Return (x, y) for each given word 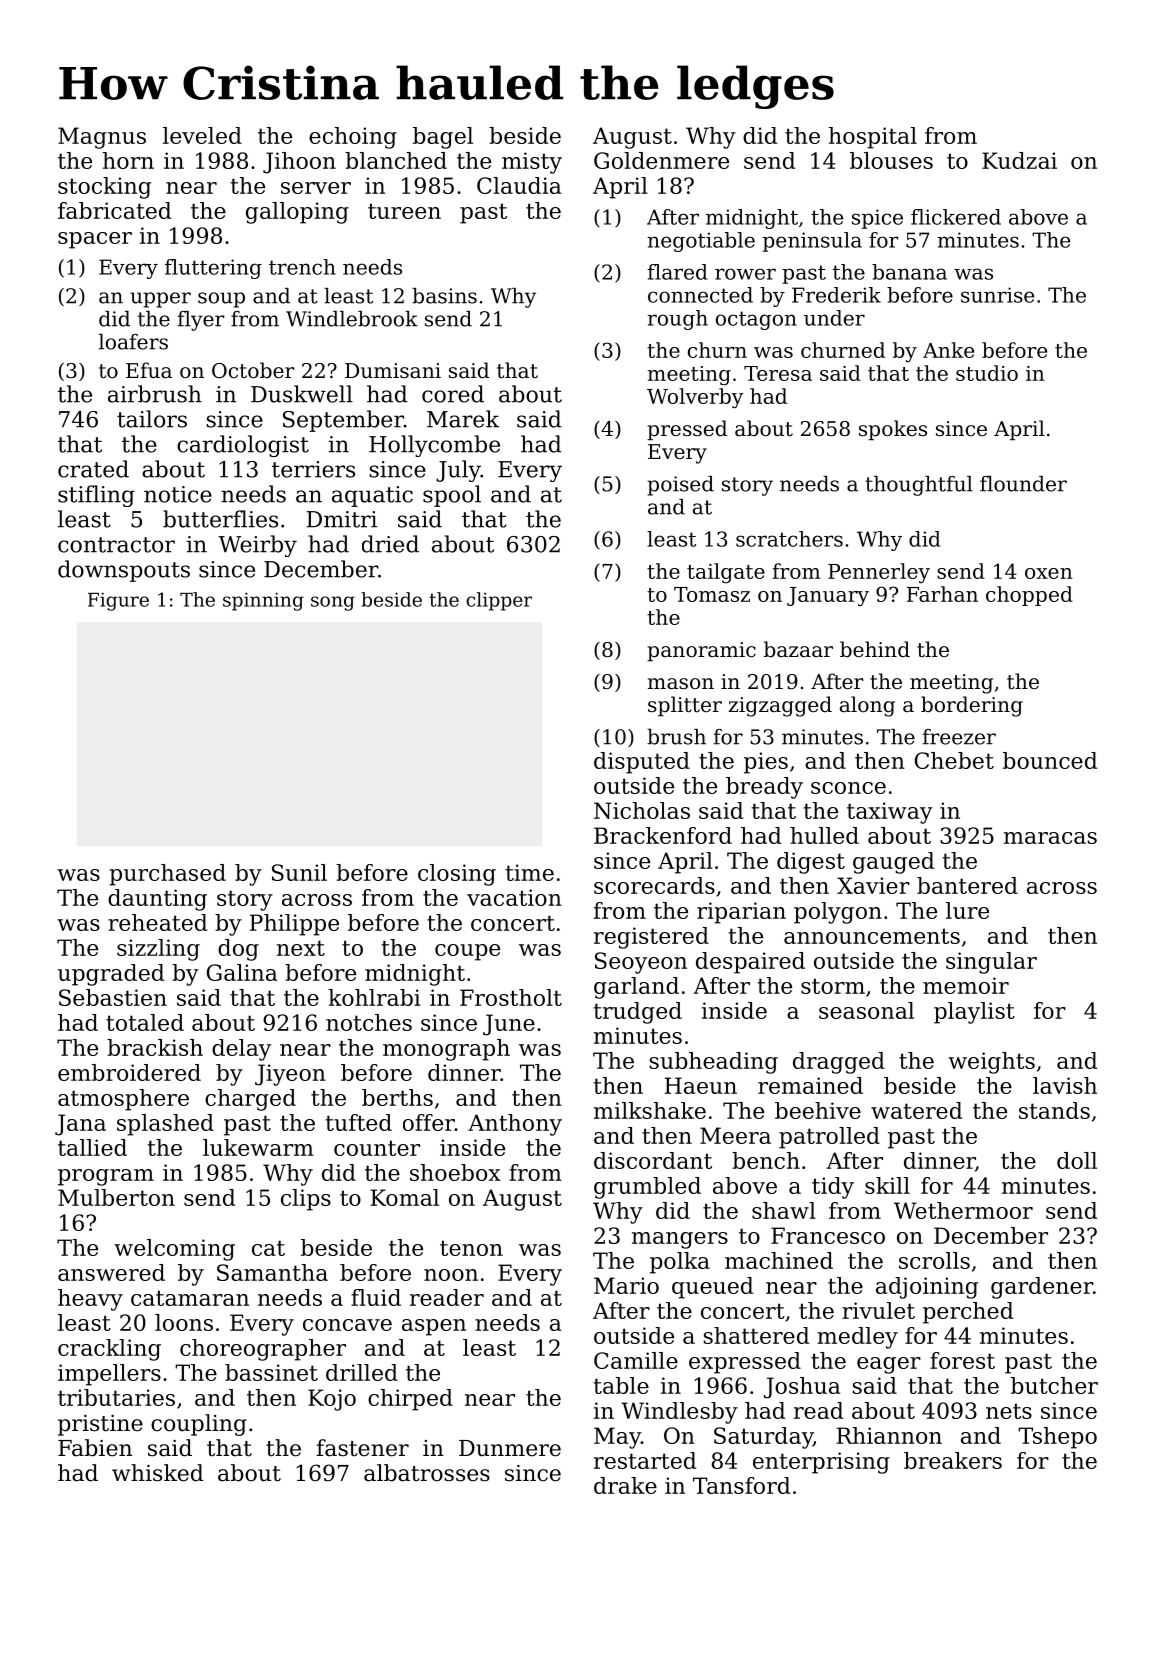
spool (452, 496)
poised (680, 486)
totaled (145, 1022)
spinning (263, 601)
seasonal (866, 1010)
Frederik (836, 295)
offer (429, 1122)
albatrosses (427, 1473)
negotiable (701, 242)
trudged (637, 1013)
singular (991, 963)
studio (987, 373)
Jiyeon (290, 1075)
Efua (149, 370)
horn (128, 160)
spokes (893, 430)
